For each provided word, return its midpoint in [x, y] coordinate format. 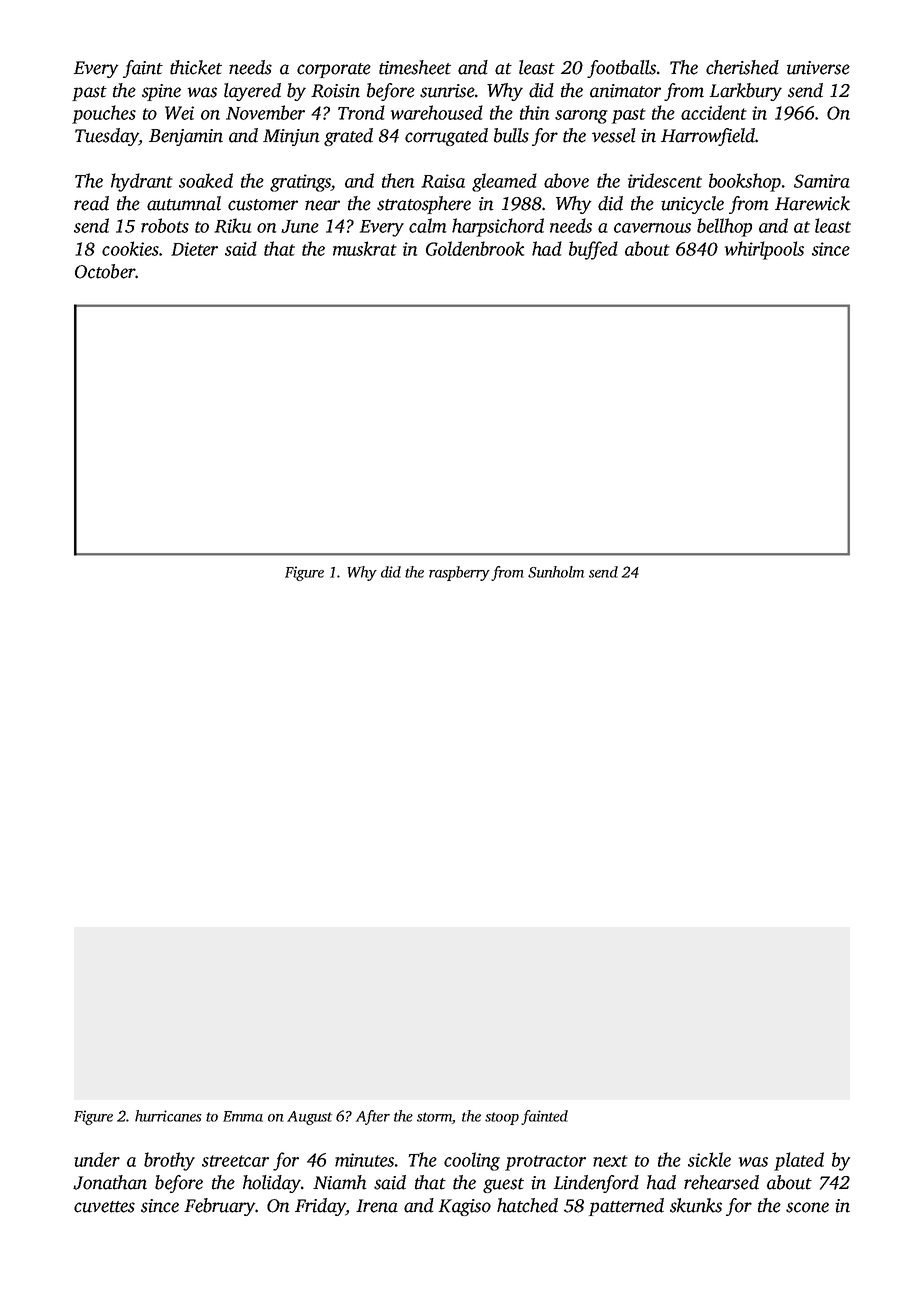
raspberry [459, 573]
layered [252, 92]
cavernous [652, 228]
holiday [272, 1184]
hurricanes [168, 1116]
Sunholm [556, 572]
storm [435, 1118]
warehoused [437, 112]
